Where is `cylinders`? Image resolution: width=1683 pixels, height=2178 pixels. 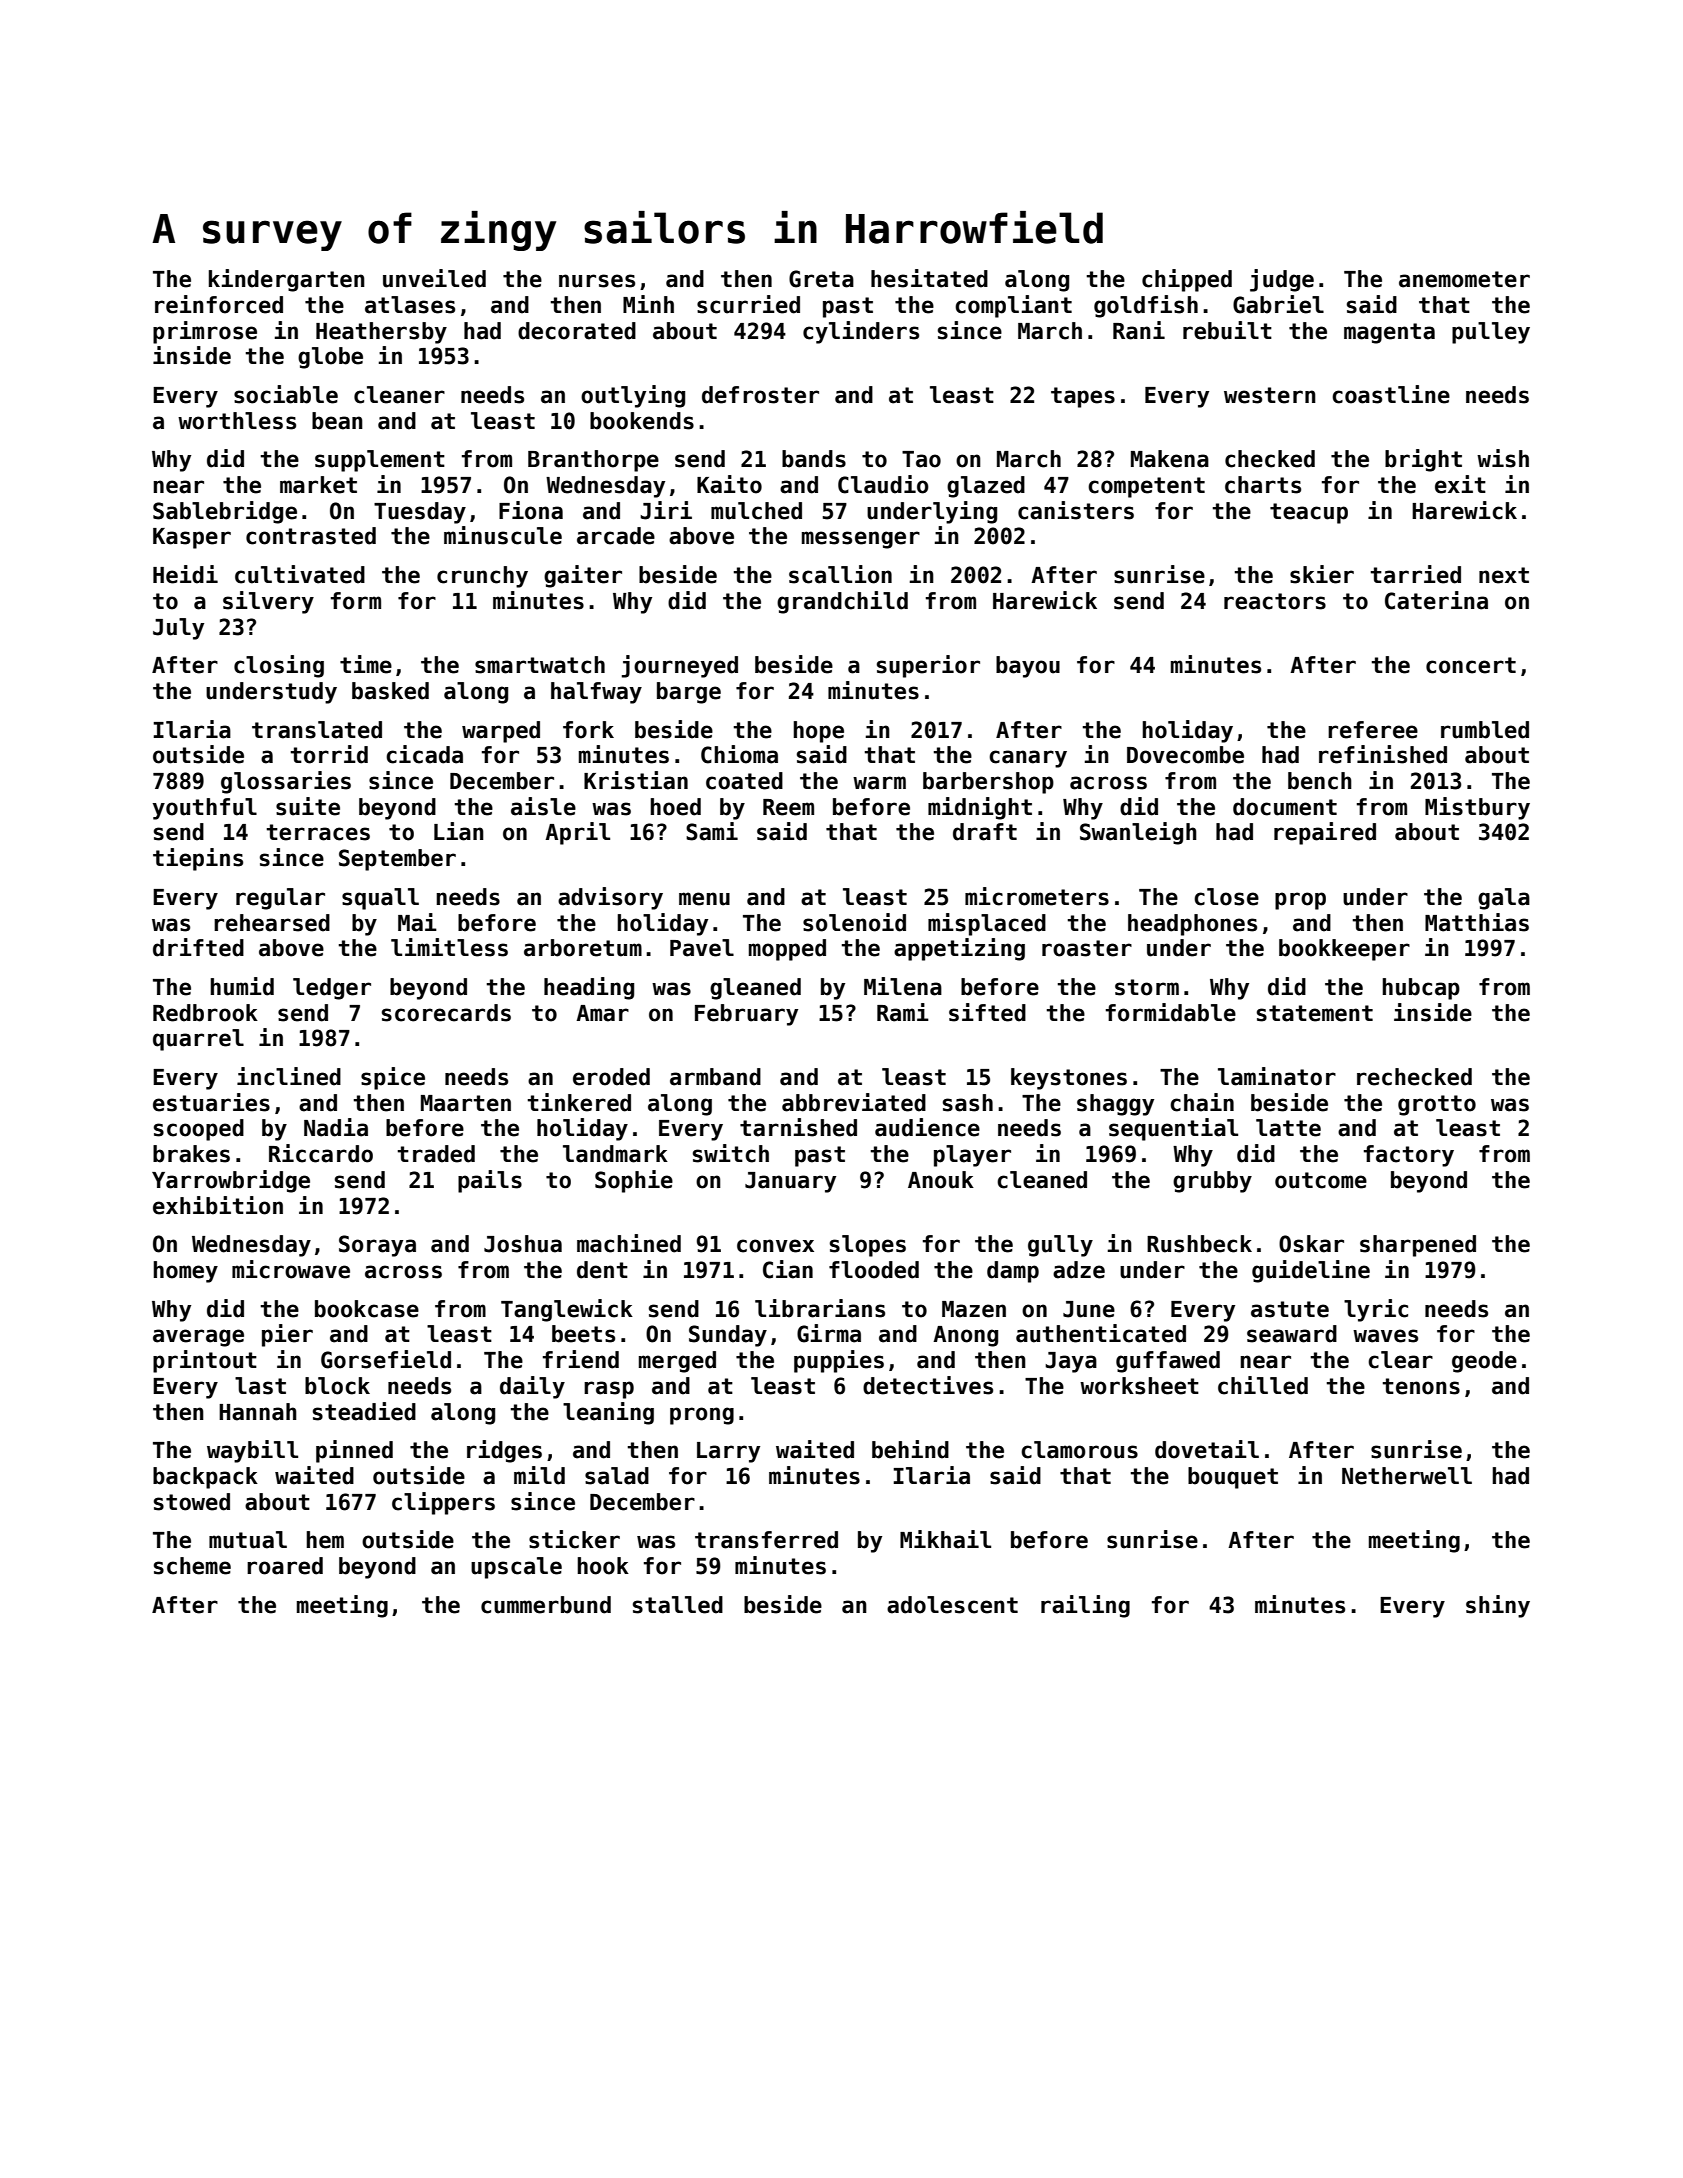 cylinders is located at coordinates (861, 332).
